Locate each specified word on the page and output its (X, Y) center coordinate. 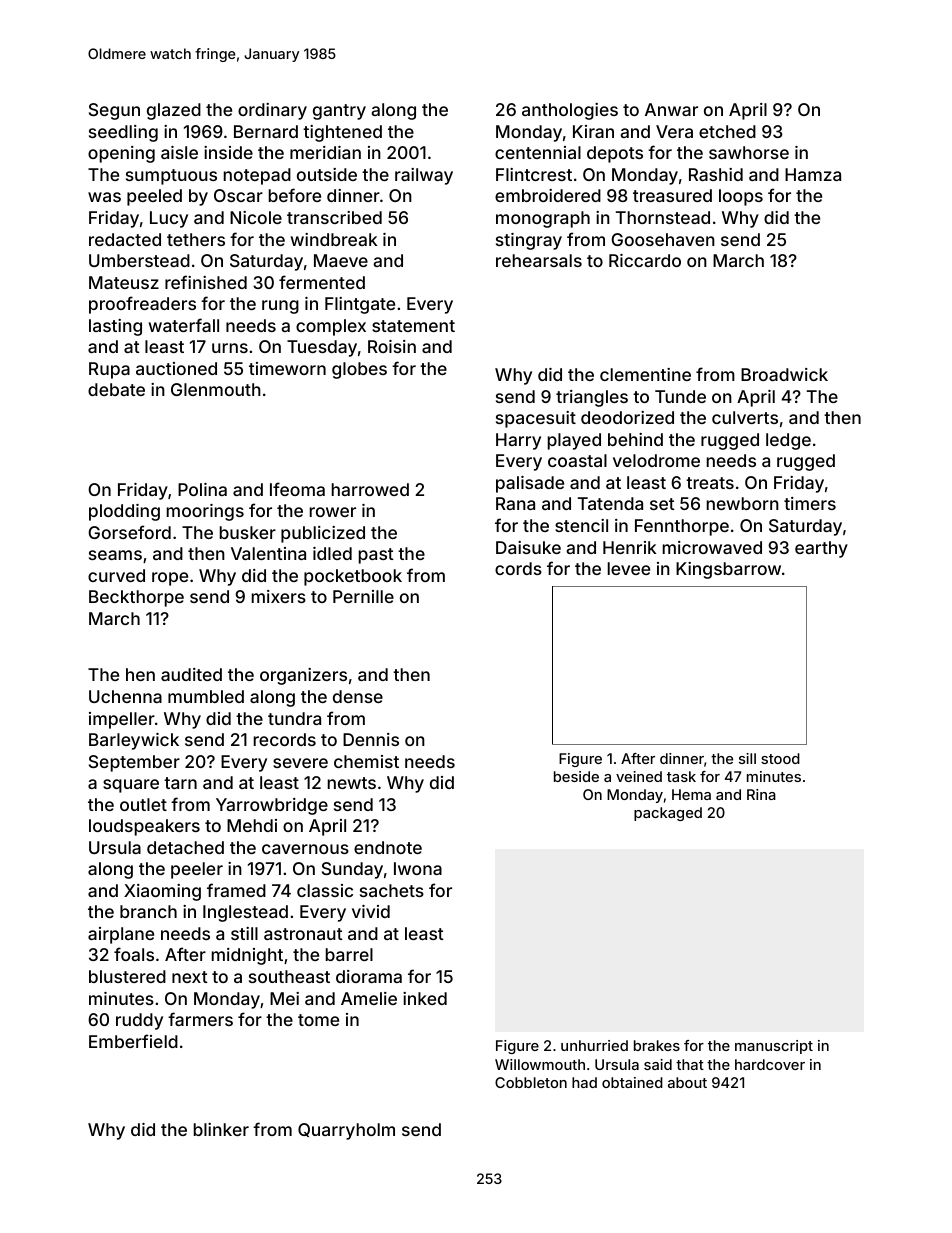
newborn (743, 503)
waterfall (184, 325)
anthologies (570, 111)
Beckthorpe (136, 598)
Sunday (352, 870)
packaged (668, 814)
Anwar (671, 109)
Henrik (629, 547)
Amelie (369, 998)
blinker (221, 1129)
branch (148, 911)
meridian (325, 152)
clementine (645, 374)
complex (331, 327)
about (687, 1082)
